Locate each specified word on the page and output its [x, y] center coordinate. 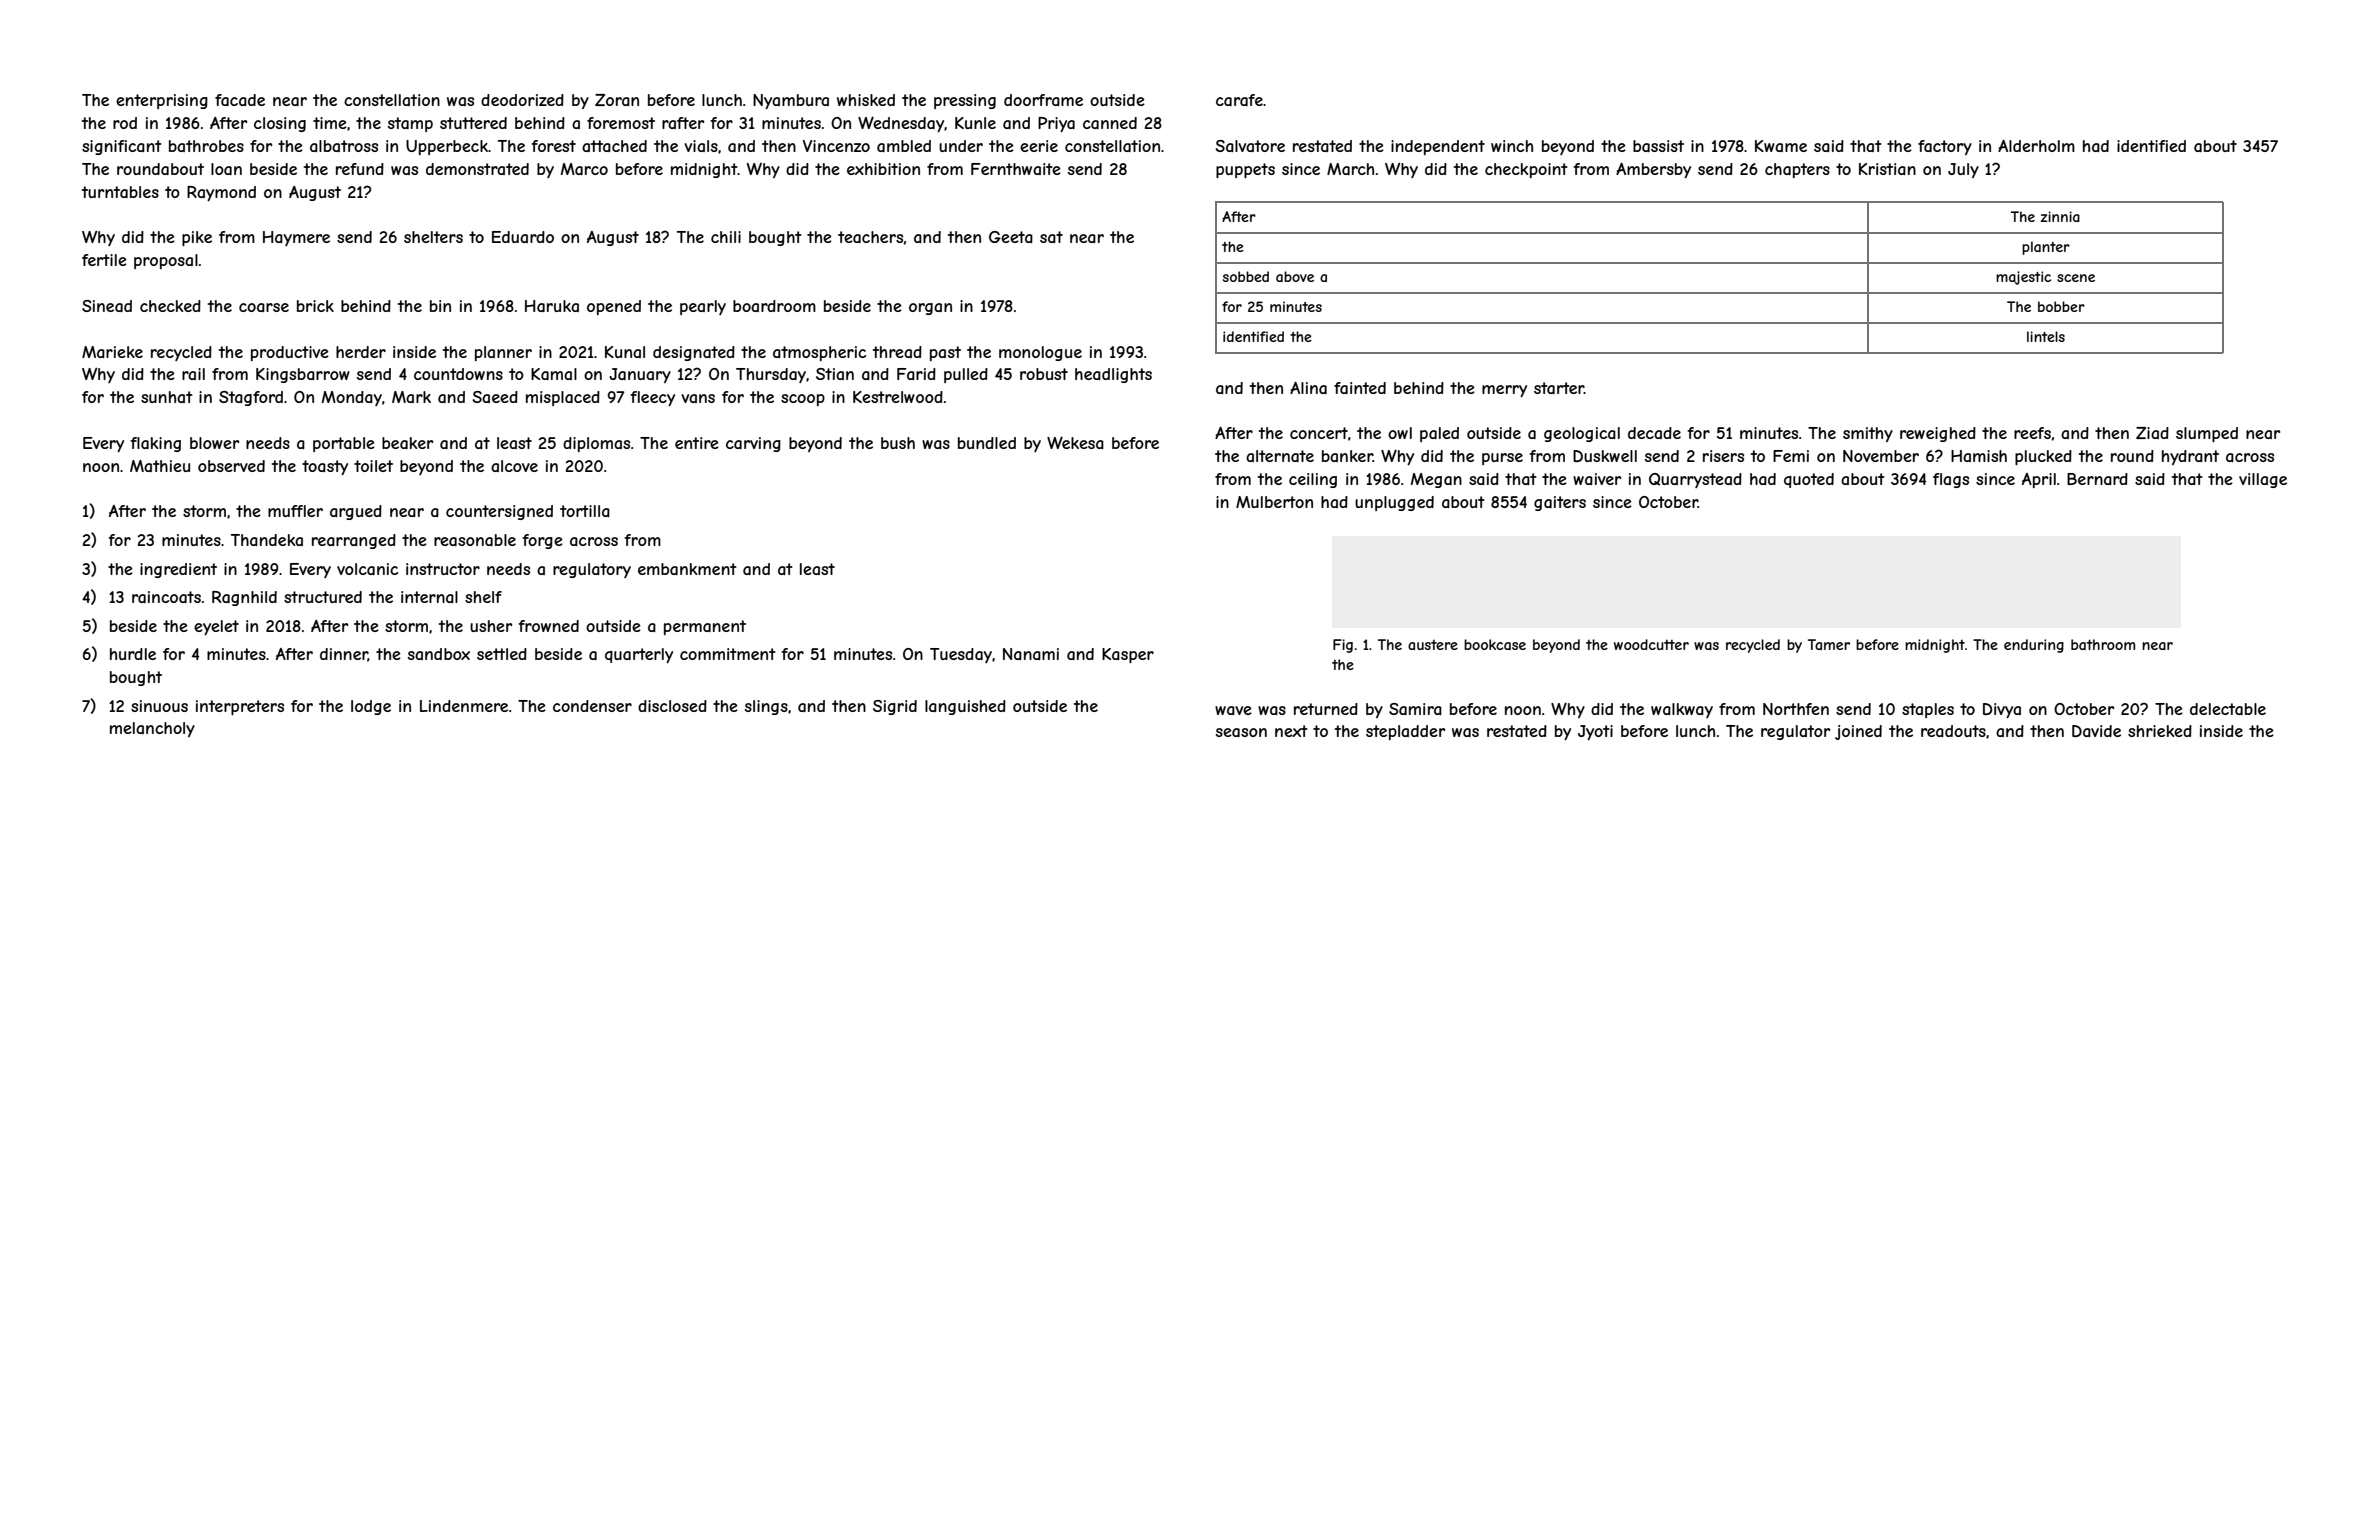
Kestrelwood [898, 397]
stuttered [473, 123]
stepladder [1405, 732]
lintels [2046, 336]
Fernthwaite [1016, 169]
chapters [1797, 170]
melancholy [152, 729]
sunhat [167, 397]
